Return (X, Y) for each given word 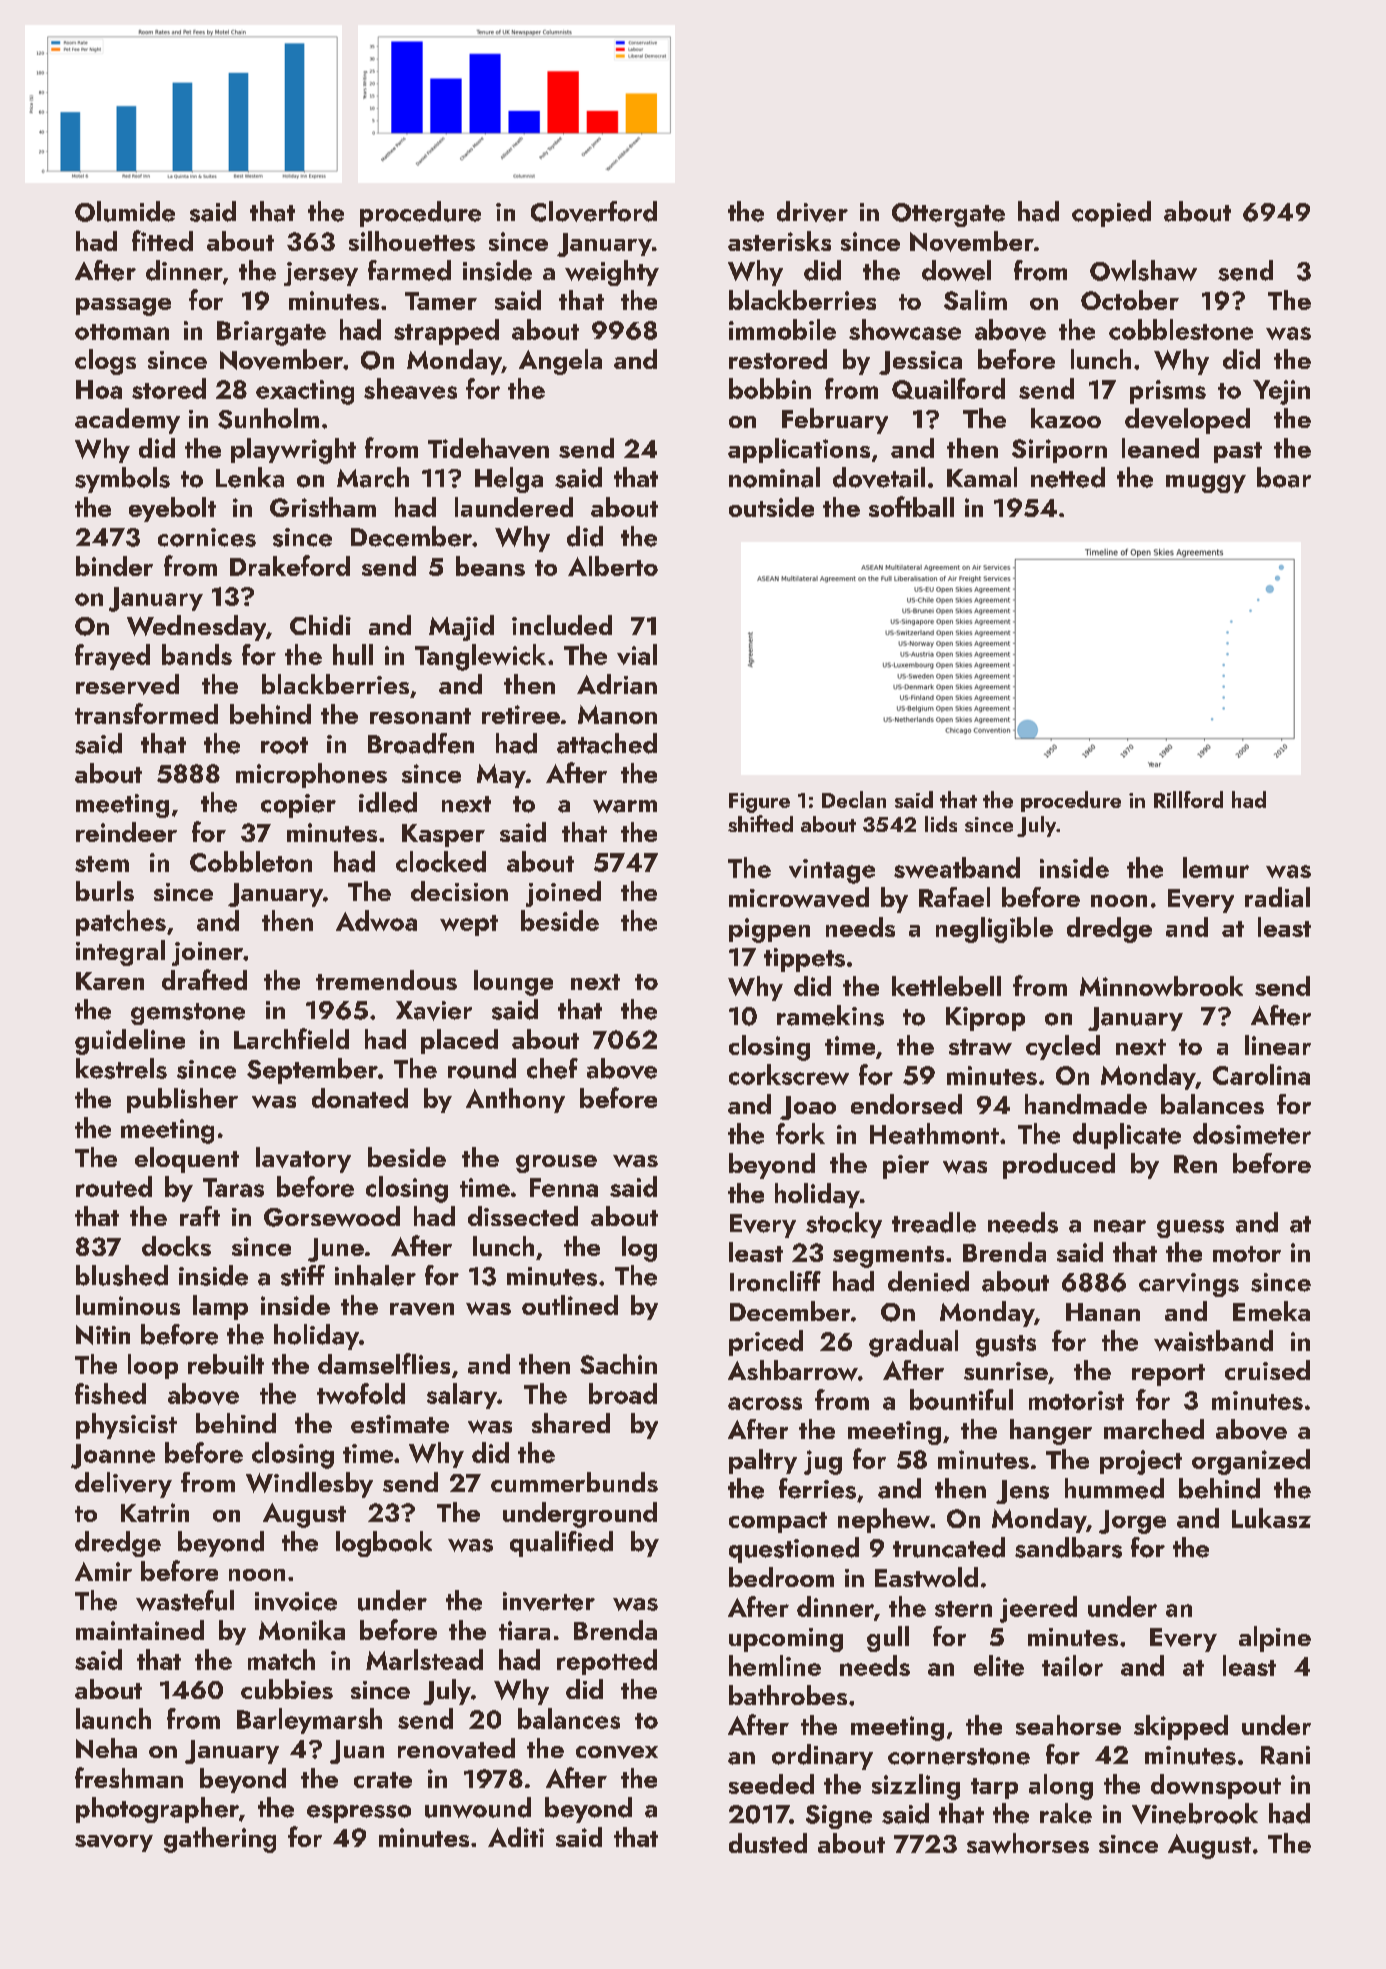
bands (197, 654)
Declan (854, 799)
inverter (549, 1601)
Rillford (1188, 799)
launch (113, 1718)
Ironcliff (775, 1281)
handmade (1086, 1104)
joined (563, 894)
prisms (1168, 392)
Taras (233, 1187)
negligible (994, 930)
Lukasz (1271, 1518)
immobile (782, 329)
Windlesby (309, 1485)
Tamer (441, 301)
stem (102, 864)
